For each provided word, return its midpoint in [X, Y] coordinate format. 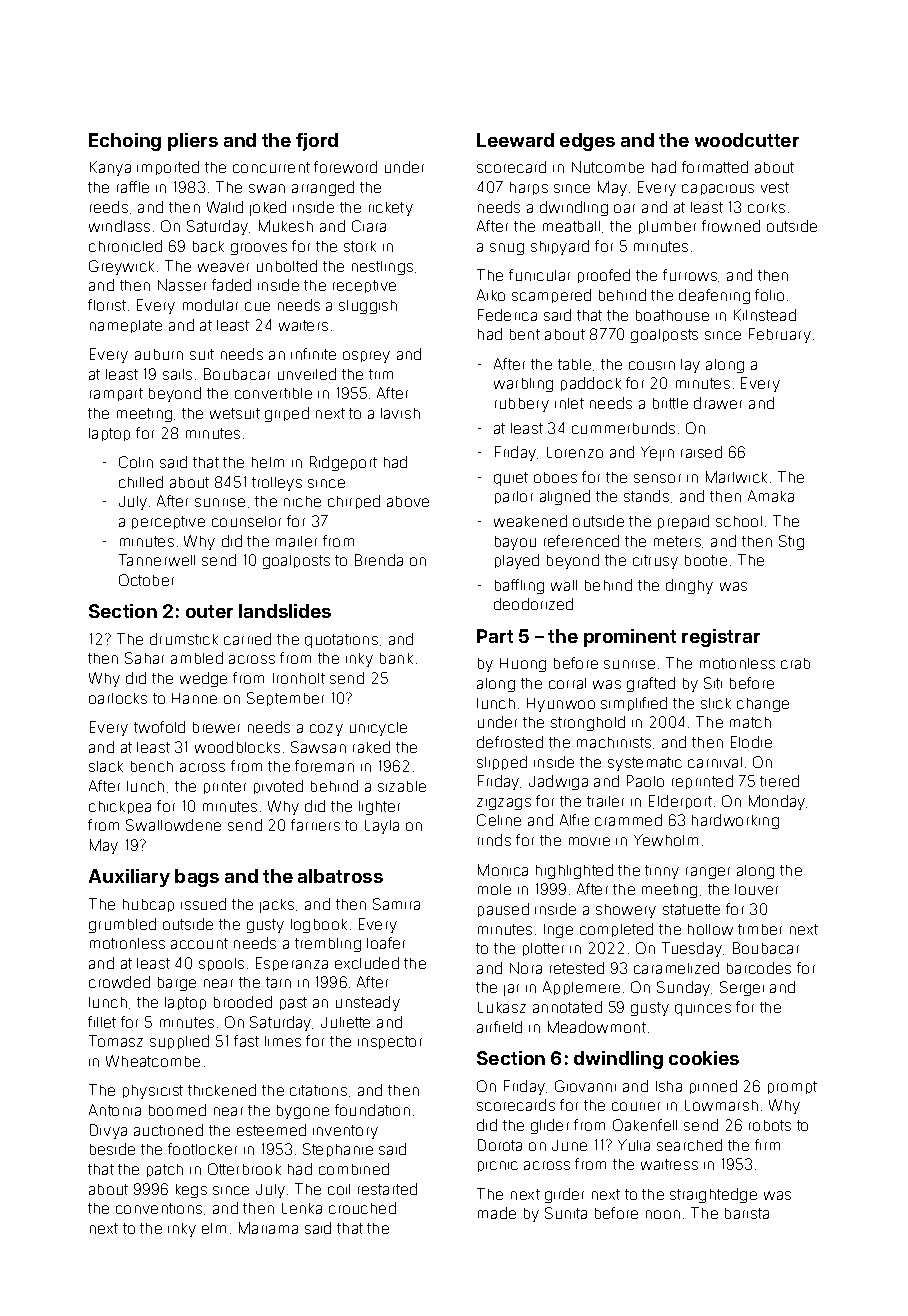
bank [396, 658]
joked [268, 208]
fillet [102, 1022]
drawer [718, 403]
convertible [273, 393]
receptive [364, 286]
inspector [390, 1042]
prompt [792, 1087]
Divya [108, 1131]
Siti [713, 683]
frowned [731, 226]
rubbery [522, 405]
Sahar [144, 658]
